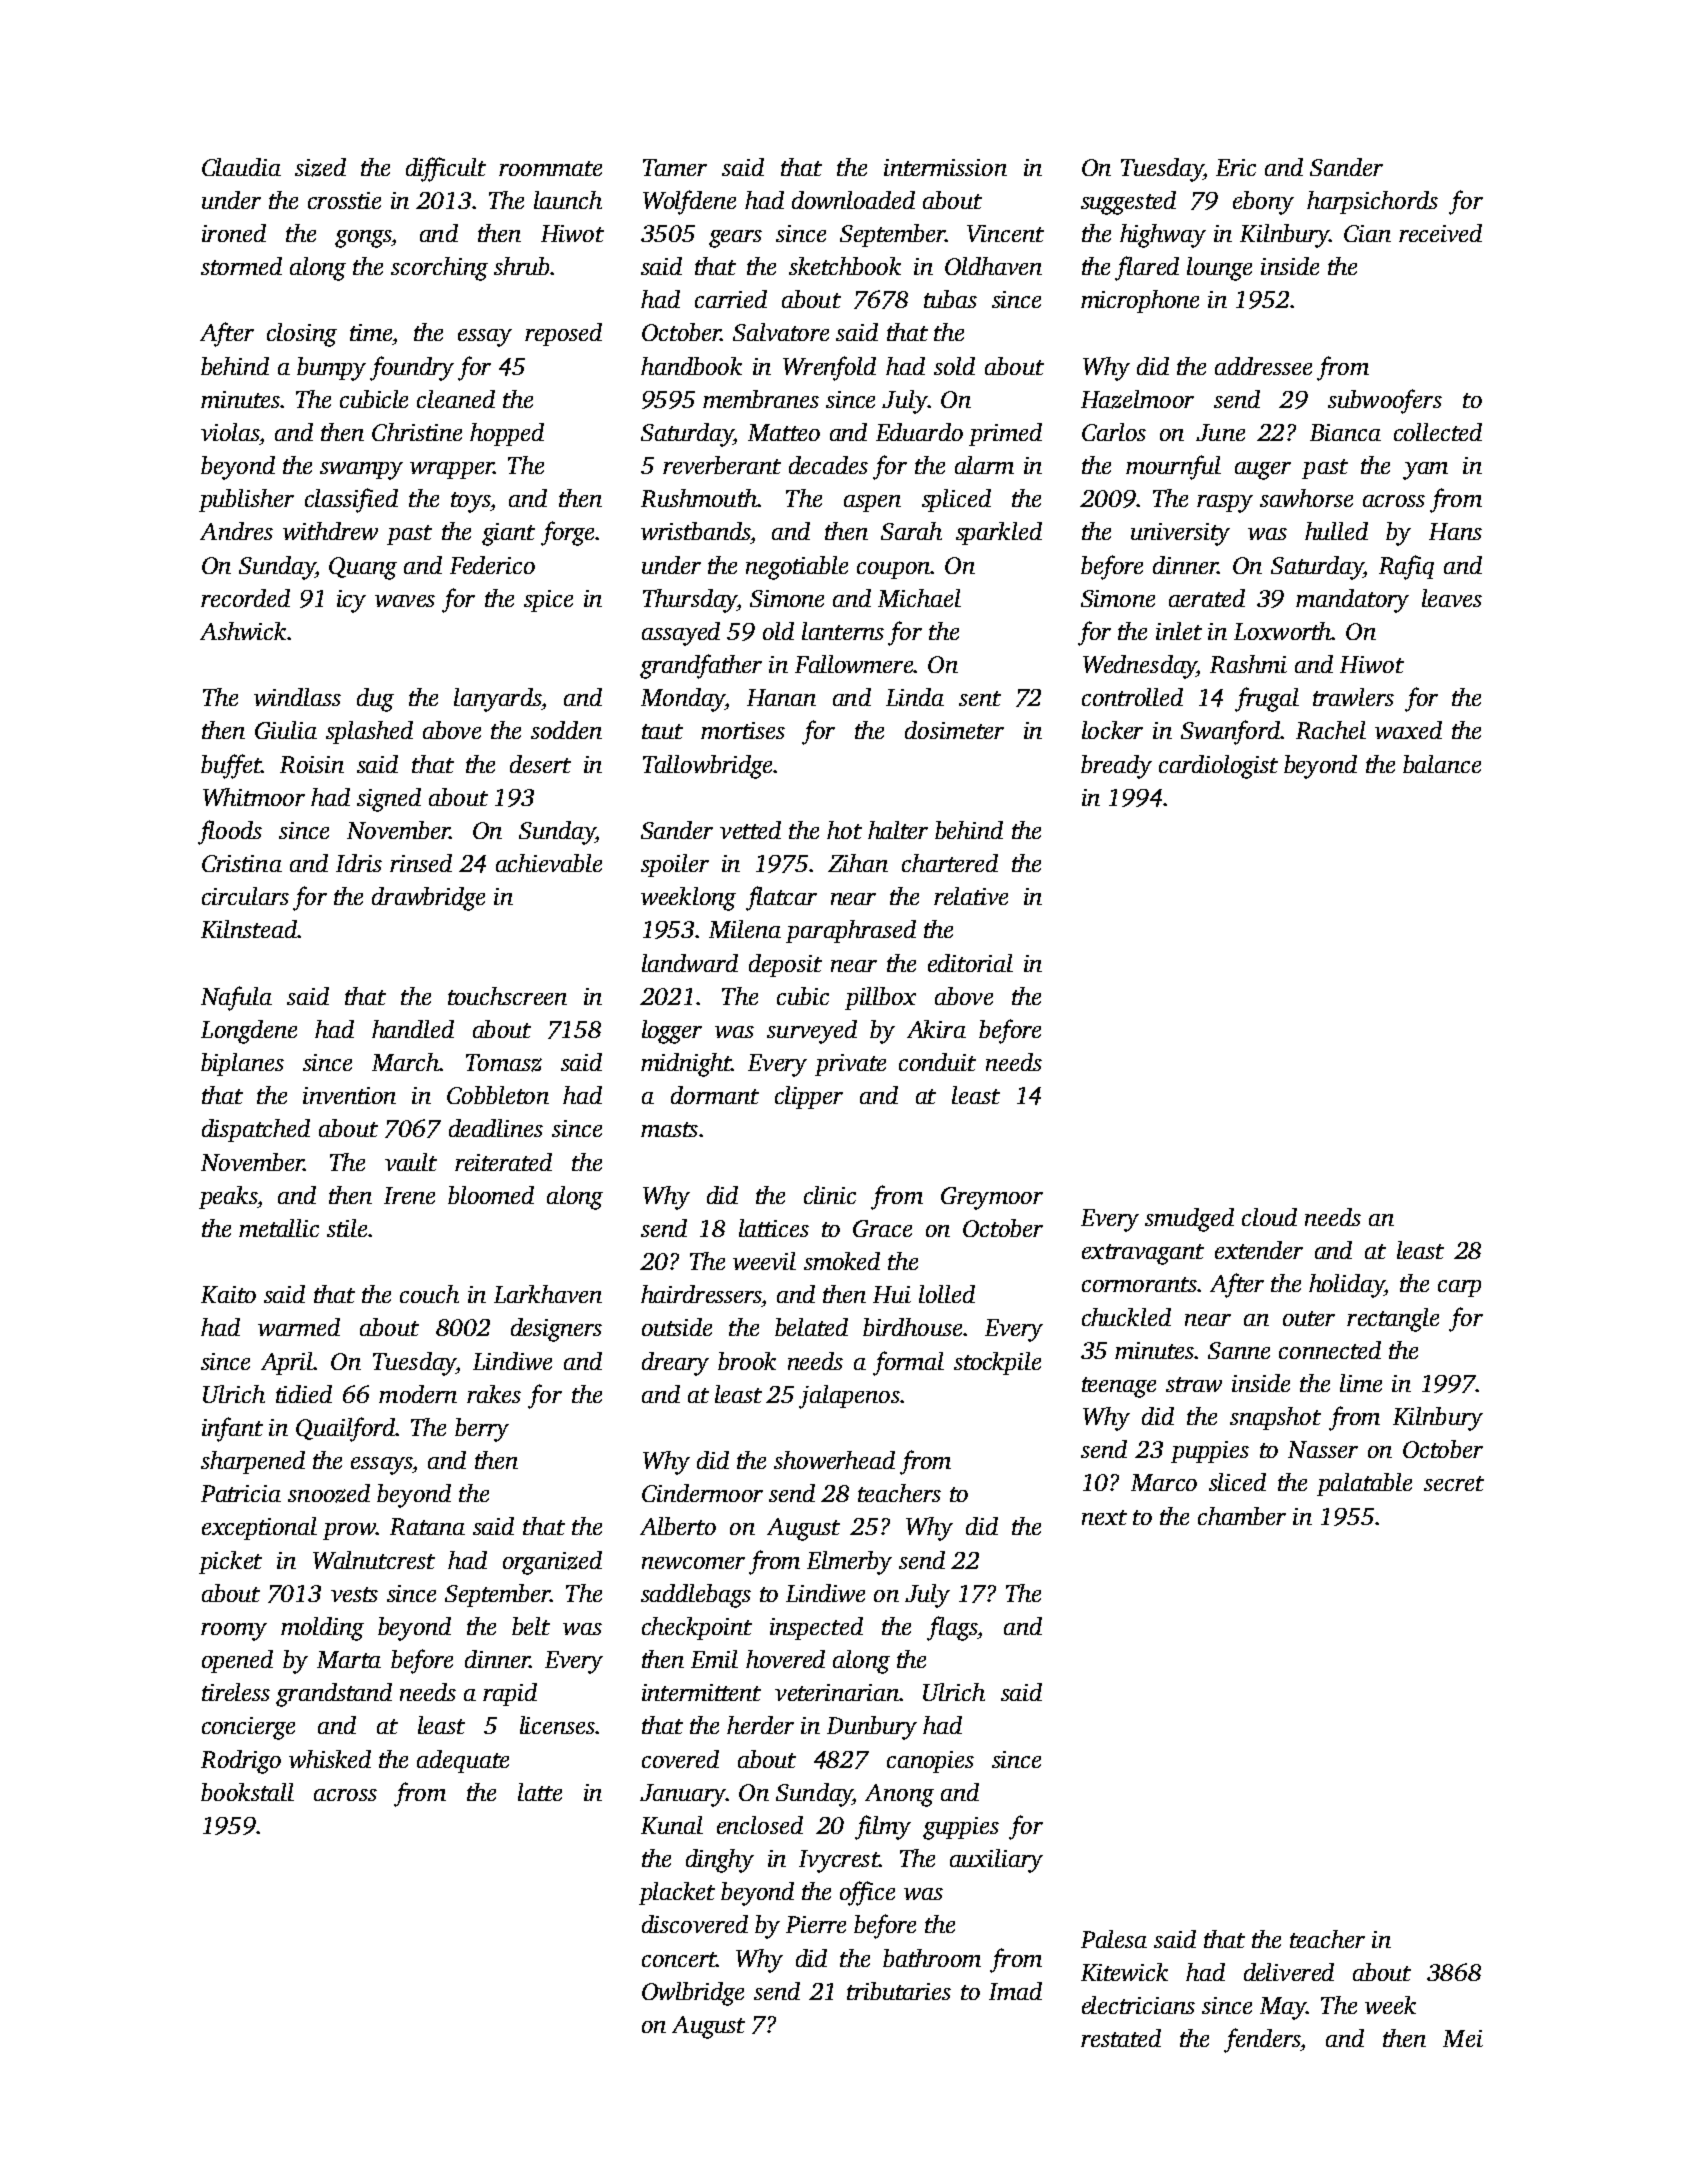  Describe the element at coordinates (830, 1195) in the screenshot. I see `clinic` at that location.
